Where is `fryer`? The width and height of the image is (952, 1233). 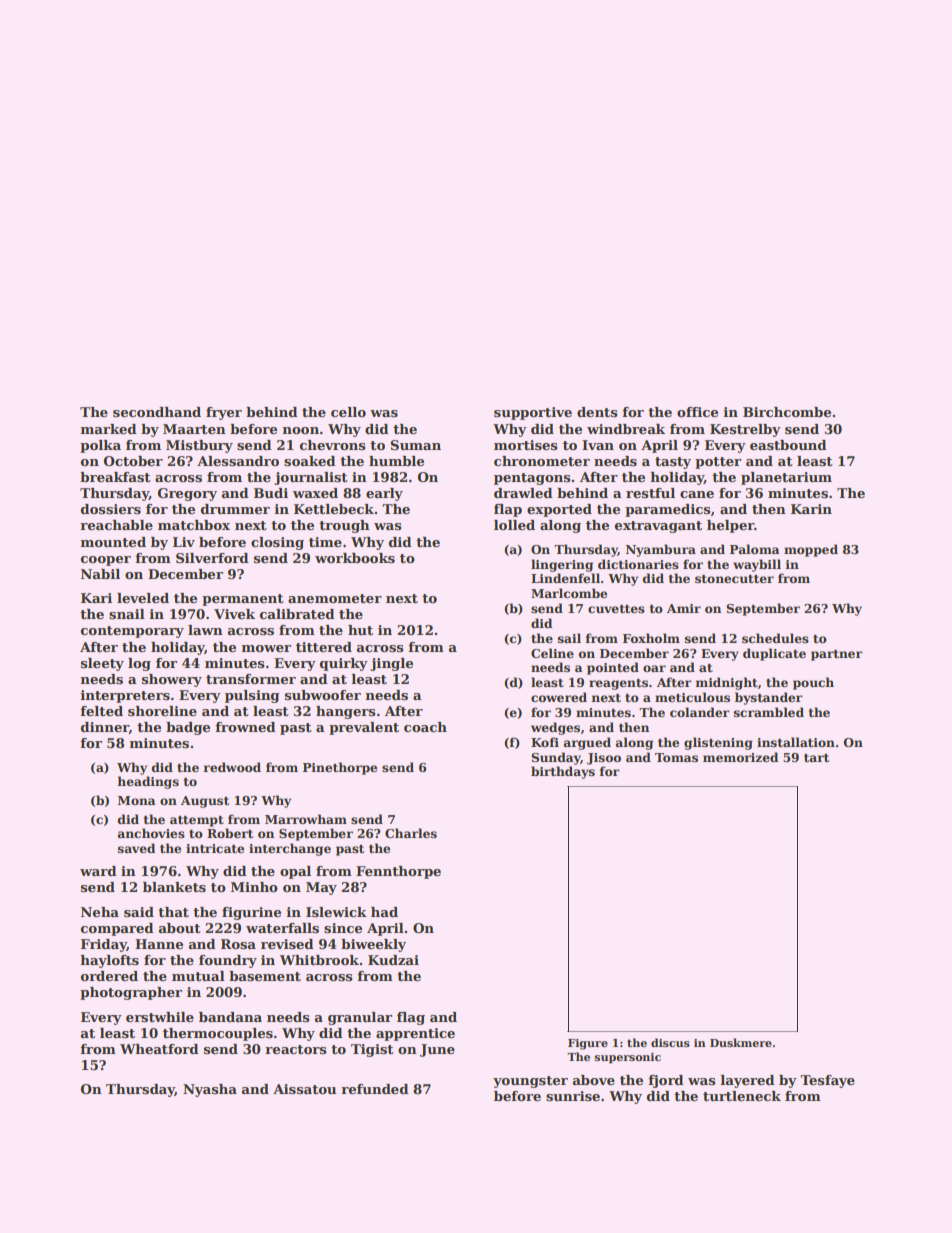
fryer is located at coordinates (224, 413).
